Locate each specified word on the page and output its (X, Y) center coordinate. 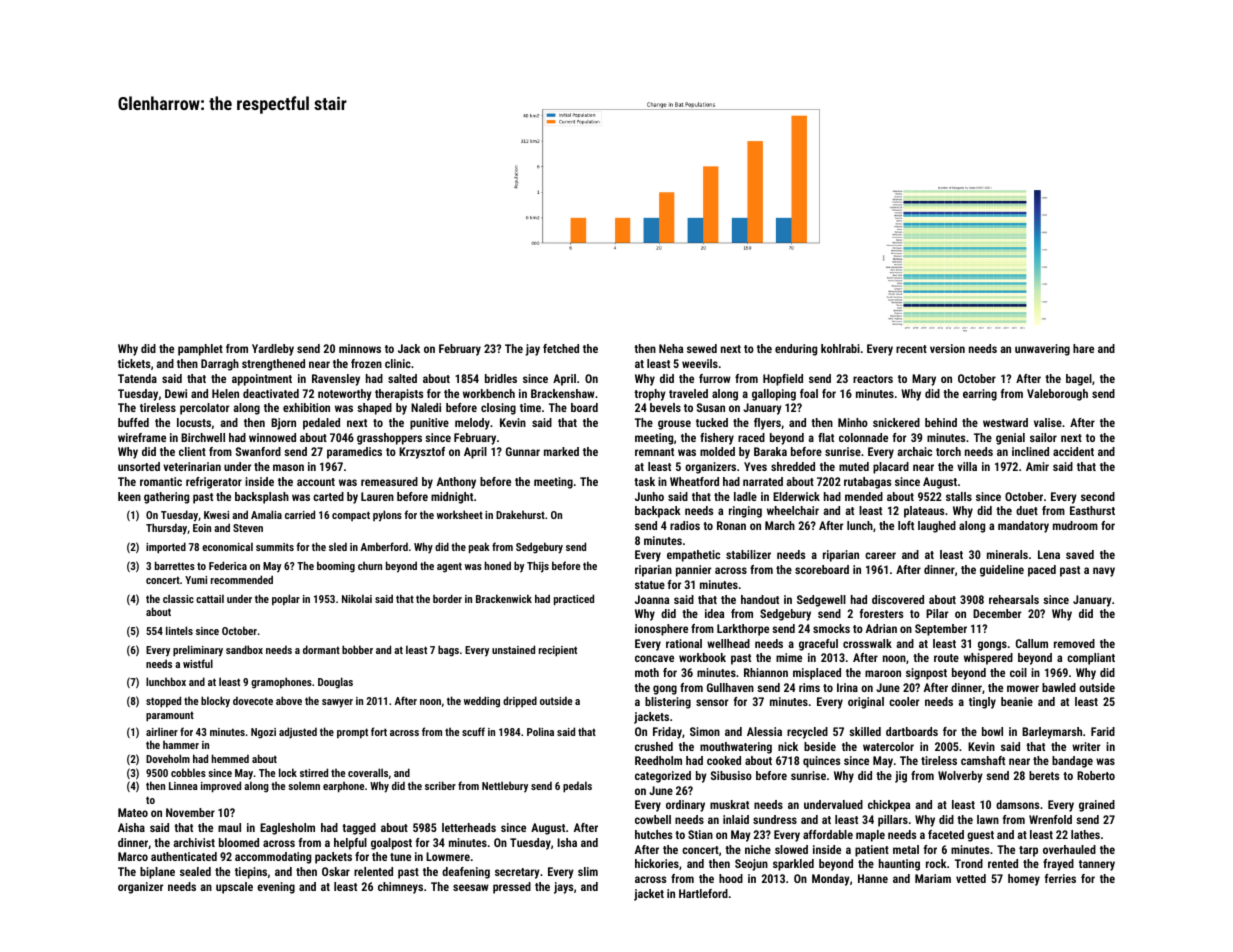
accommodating (273, 858)
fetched (561, 348)
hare (1083, 348)
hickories (657, 863)
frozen (366, 363)
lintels (179, 630)
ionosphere (661, 630)
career (880, 555)
